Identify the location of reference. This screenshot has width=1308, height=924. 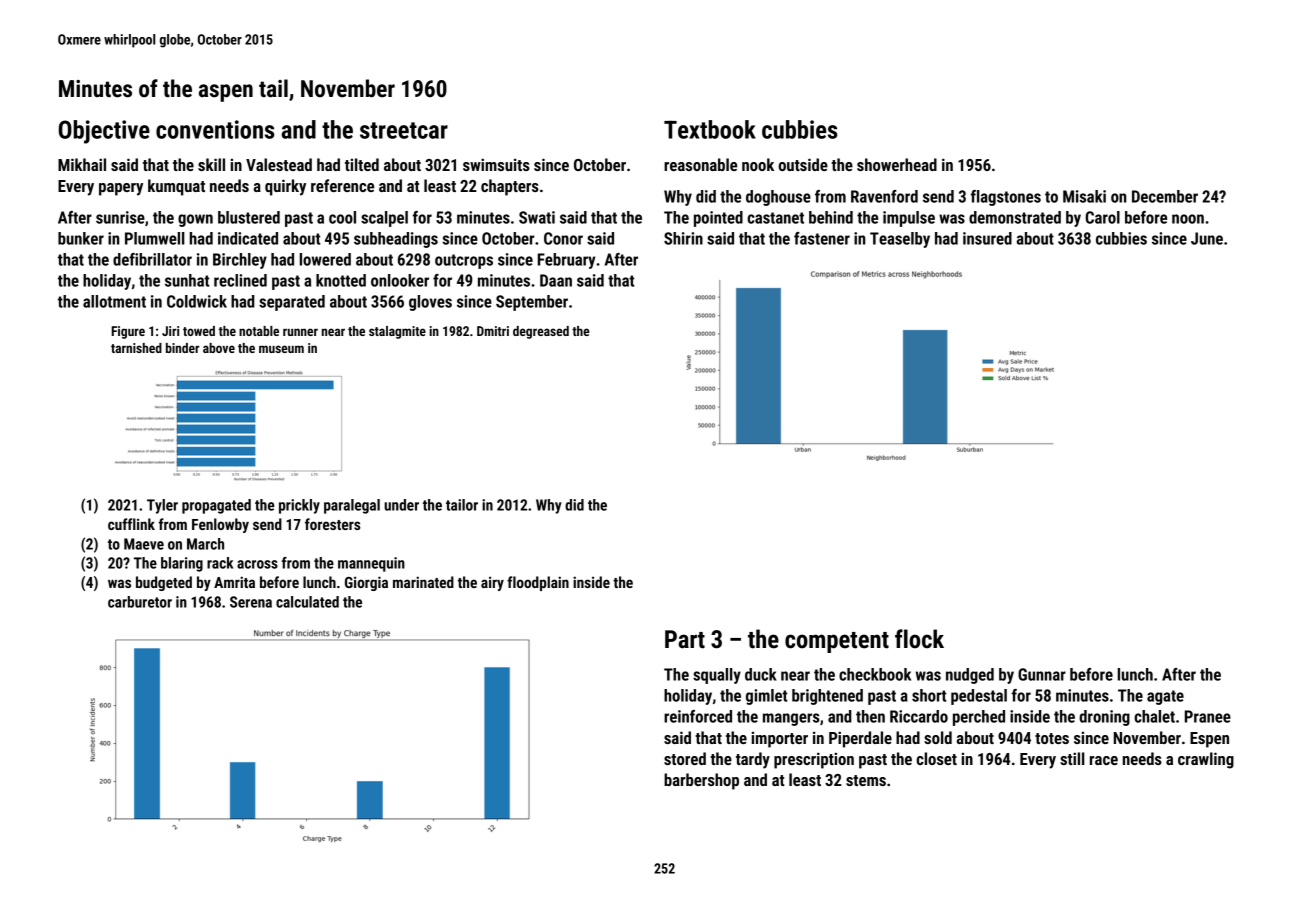
(342, 185).
